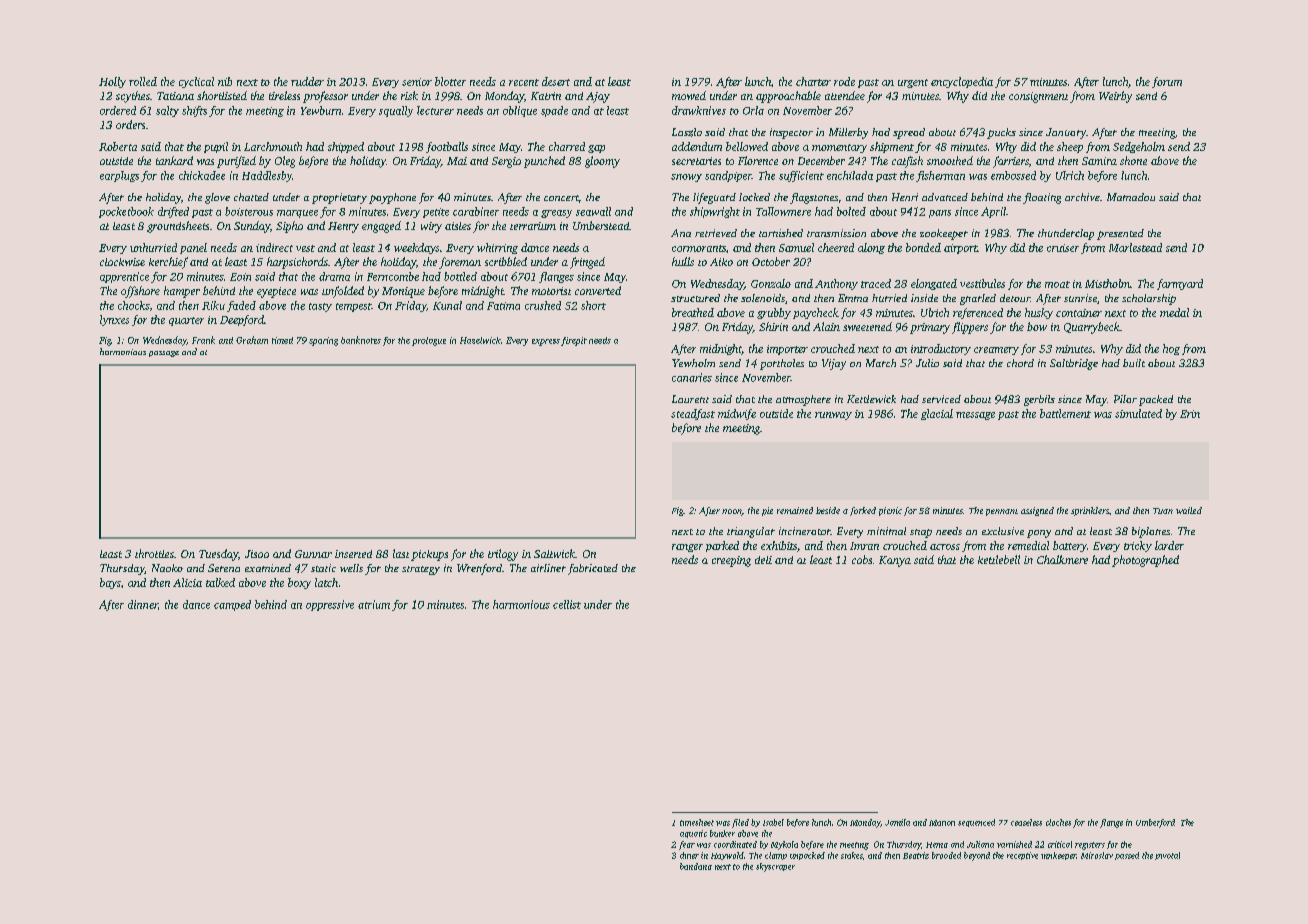 The height and width of the screenshot is (924, 1308). What do you see at coordinates (343, 292) in the screenshot?
I see `unfolded` at bounding box center [343, 292].
